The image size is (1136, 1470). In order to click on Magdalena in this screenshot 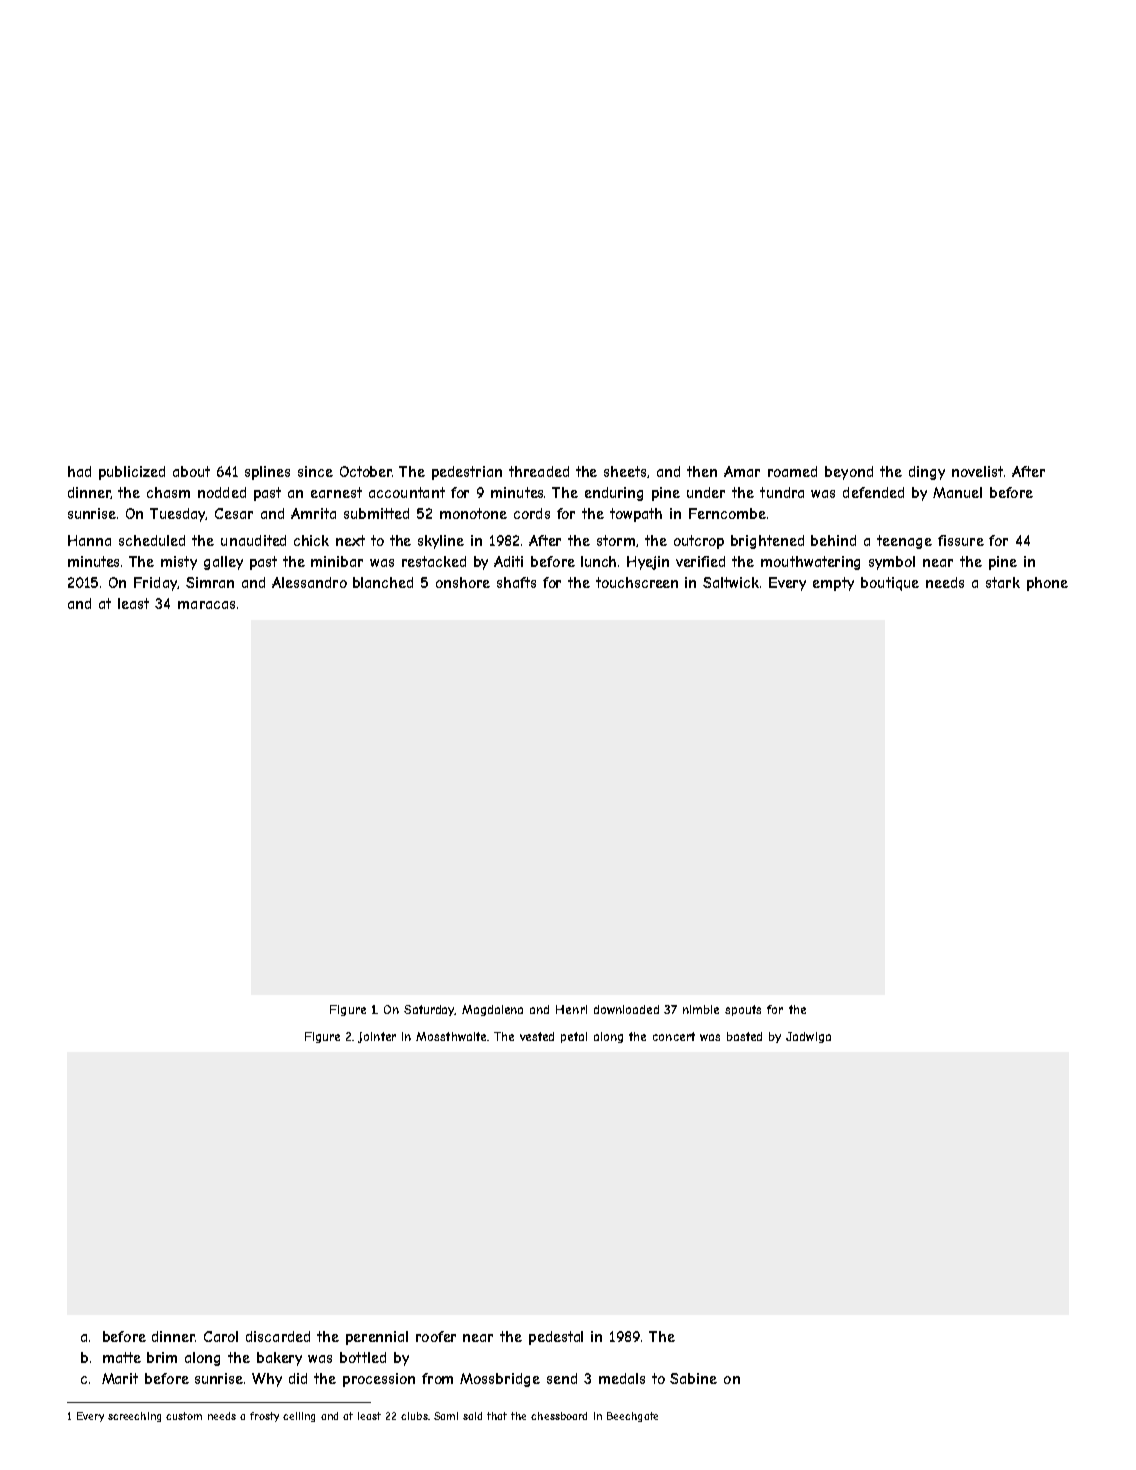, I will do `click(492, 1010)`.
